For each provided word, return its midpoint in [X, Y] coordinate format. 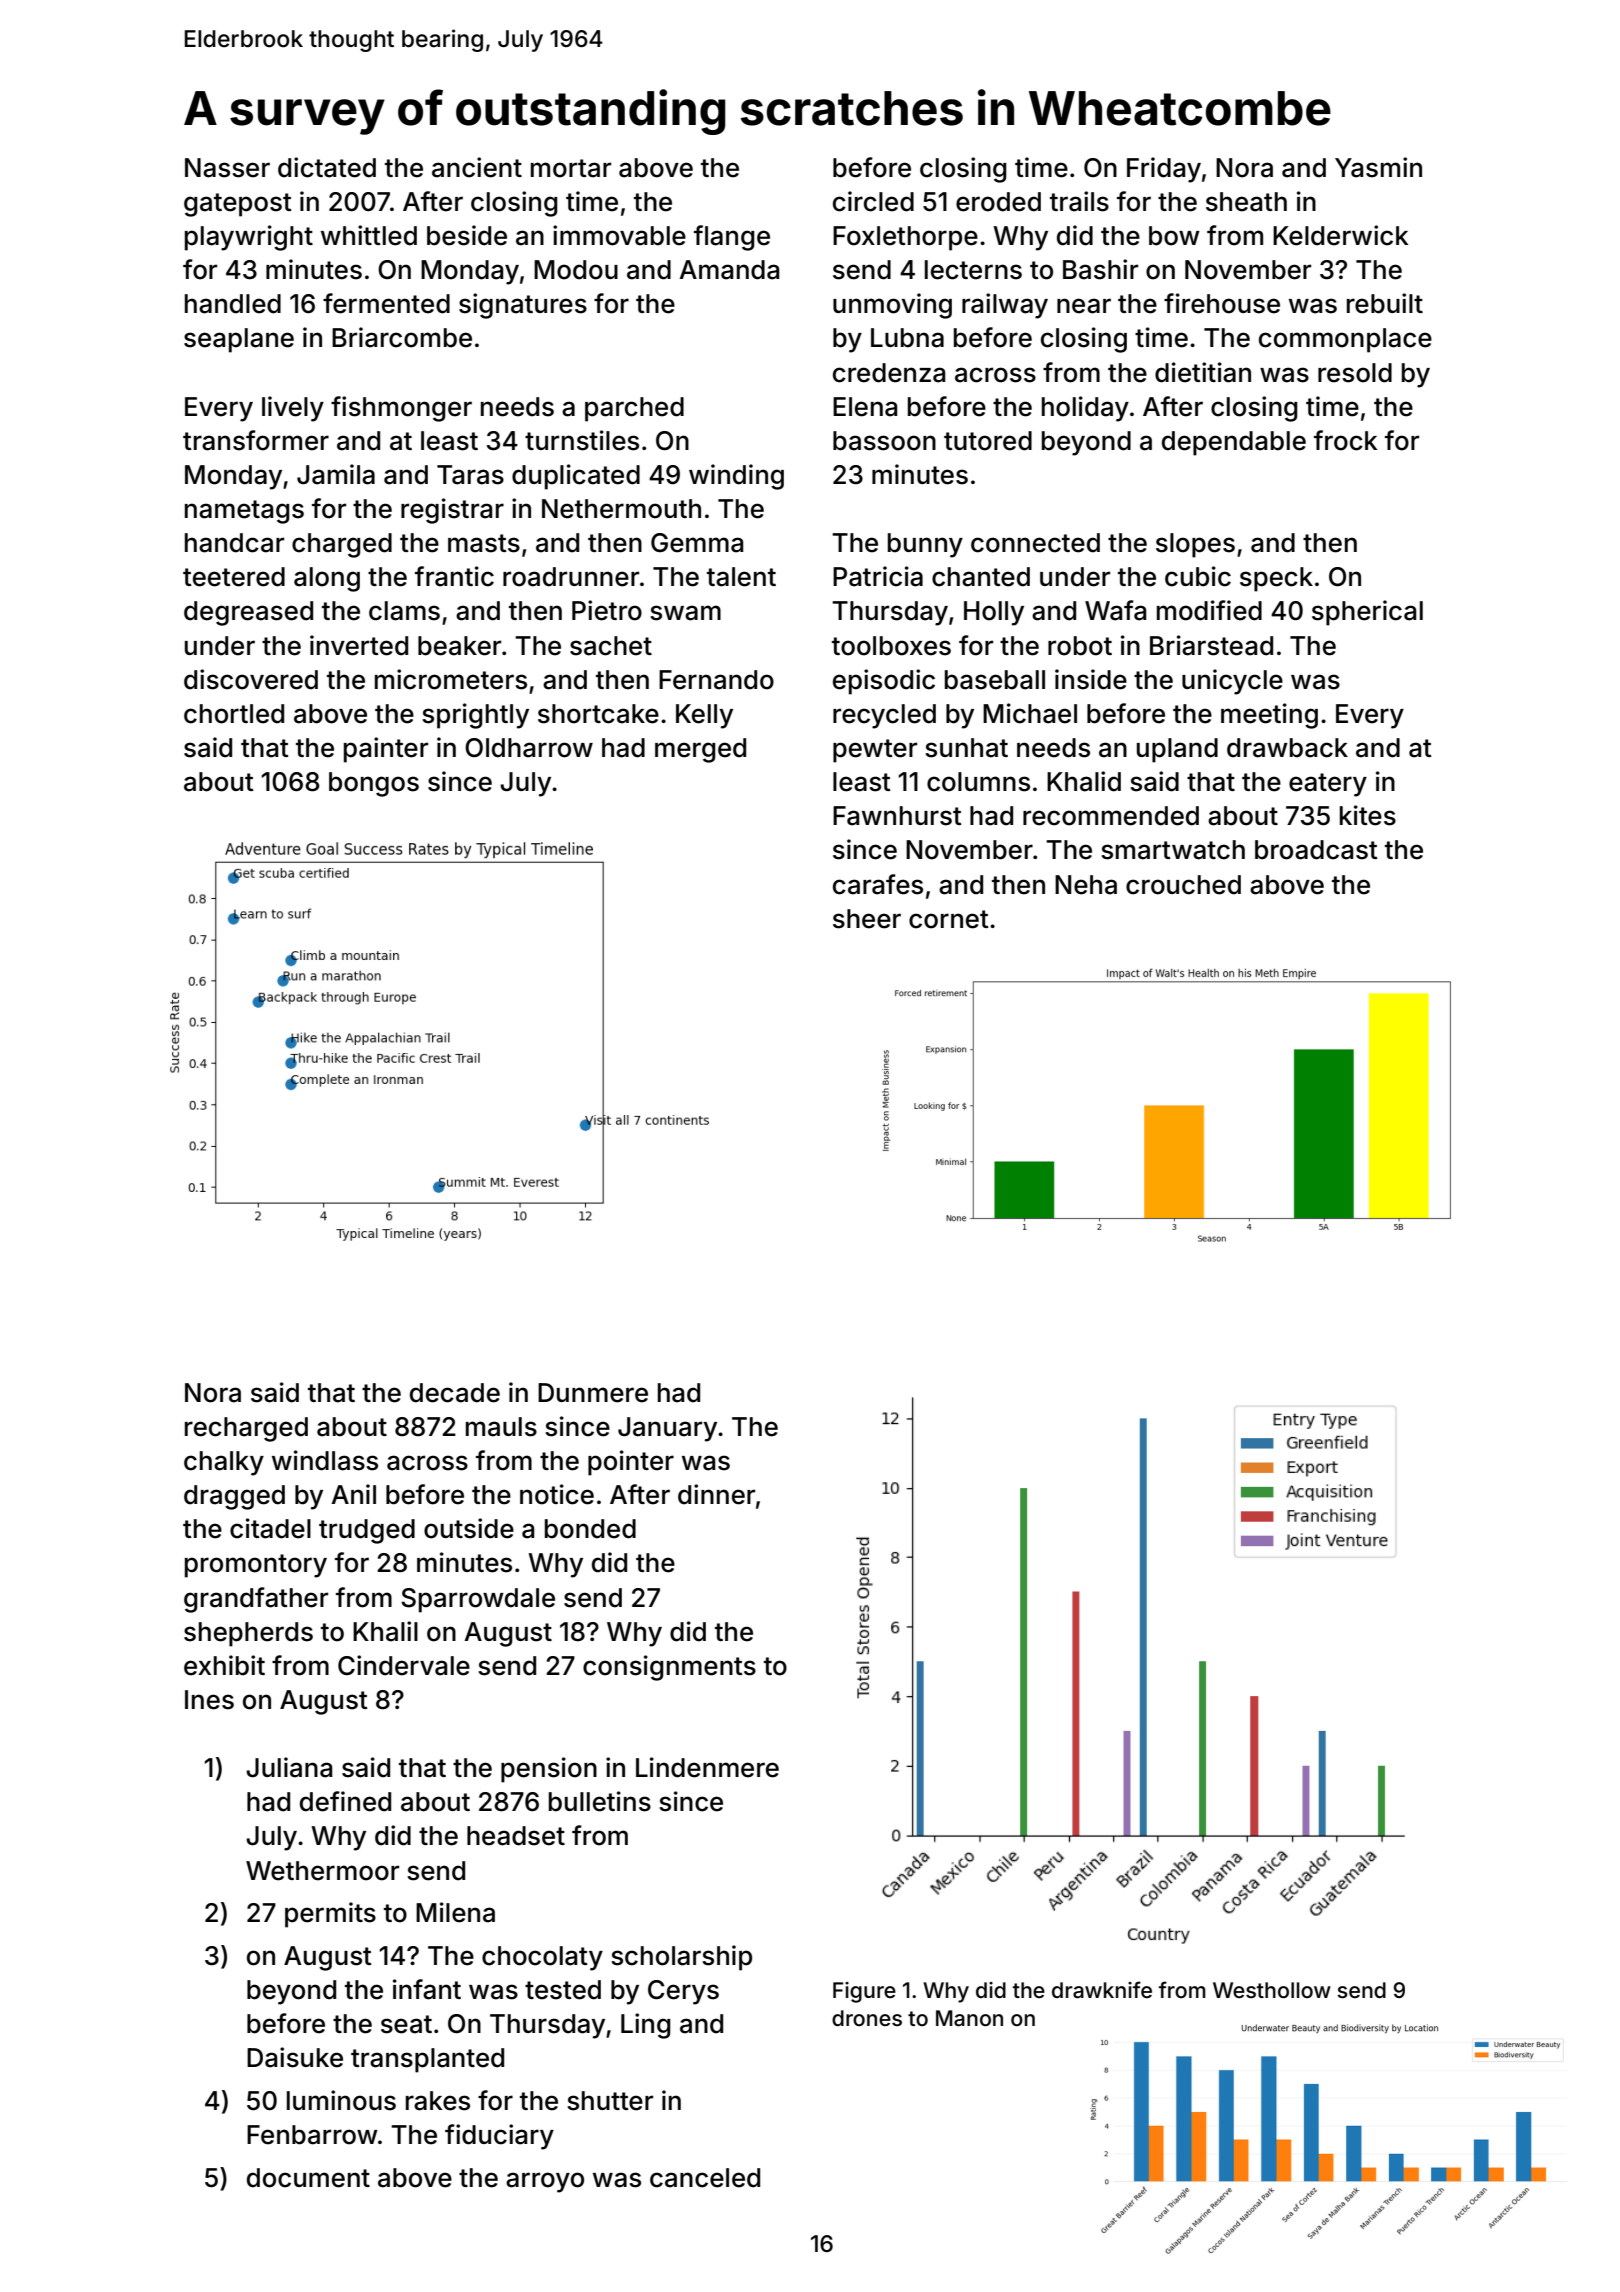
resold [1355, 373]
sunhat [966, 748]
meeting [1269, 716]
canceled [705, 2178]
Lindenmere [707, 1767]
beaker [459, 646]
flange [732, 238]
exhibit [224, 1665]
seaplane [239, 340]
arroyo [545, 2182]
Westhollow [1272, 1990]
